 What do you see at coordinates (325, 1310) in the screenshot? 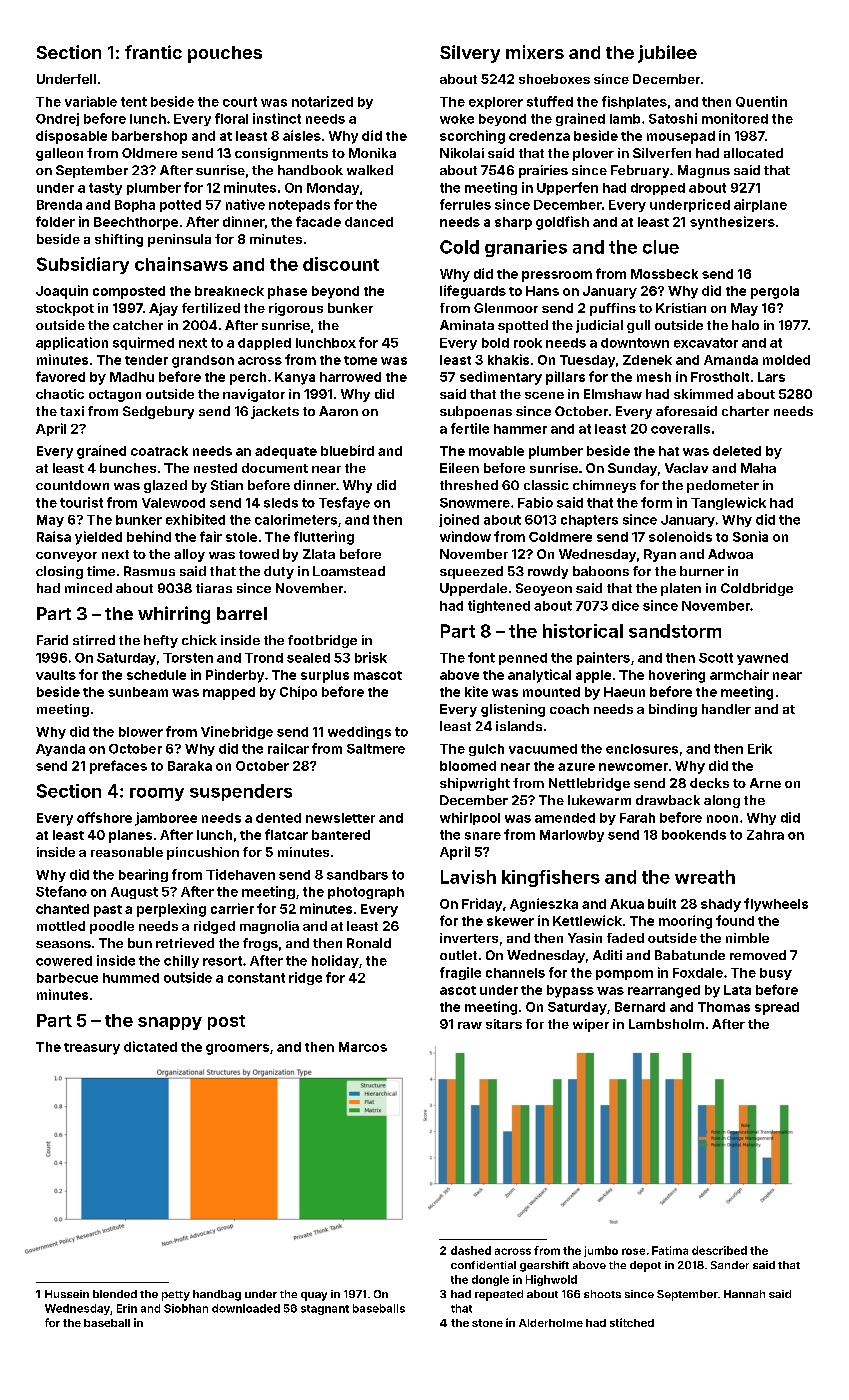
I see `stagnant` at bounding box center [325, 1310].
